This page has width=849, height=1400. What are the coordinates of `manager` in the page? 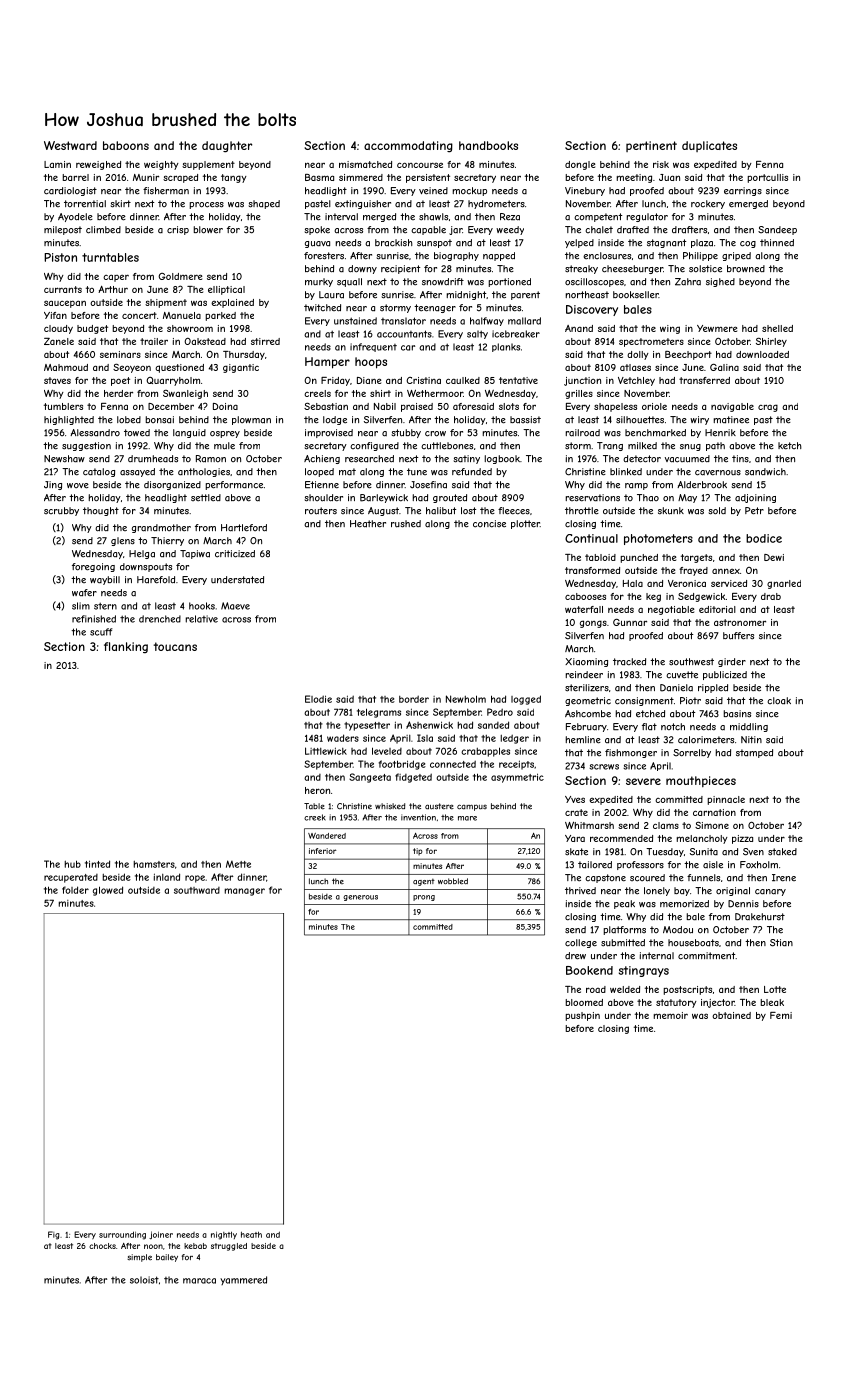 It's located at (244, 892).
